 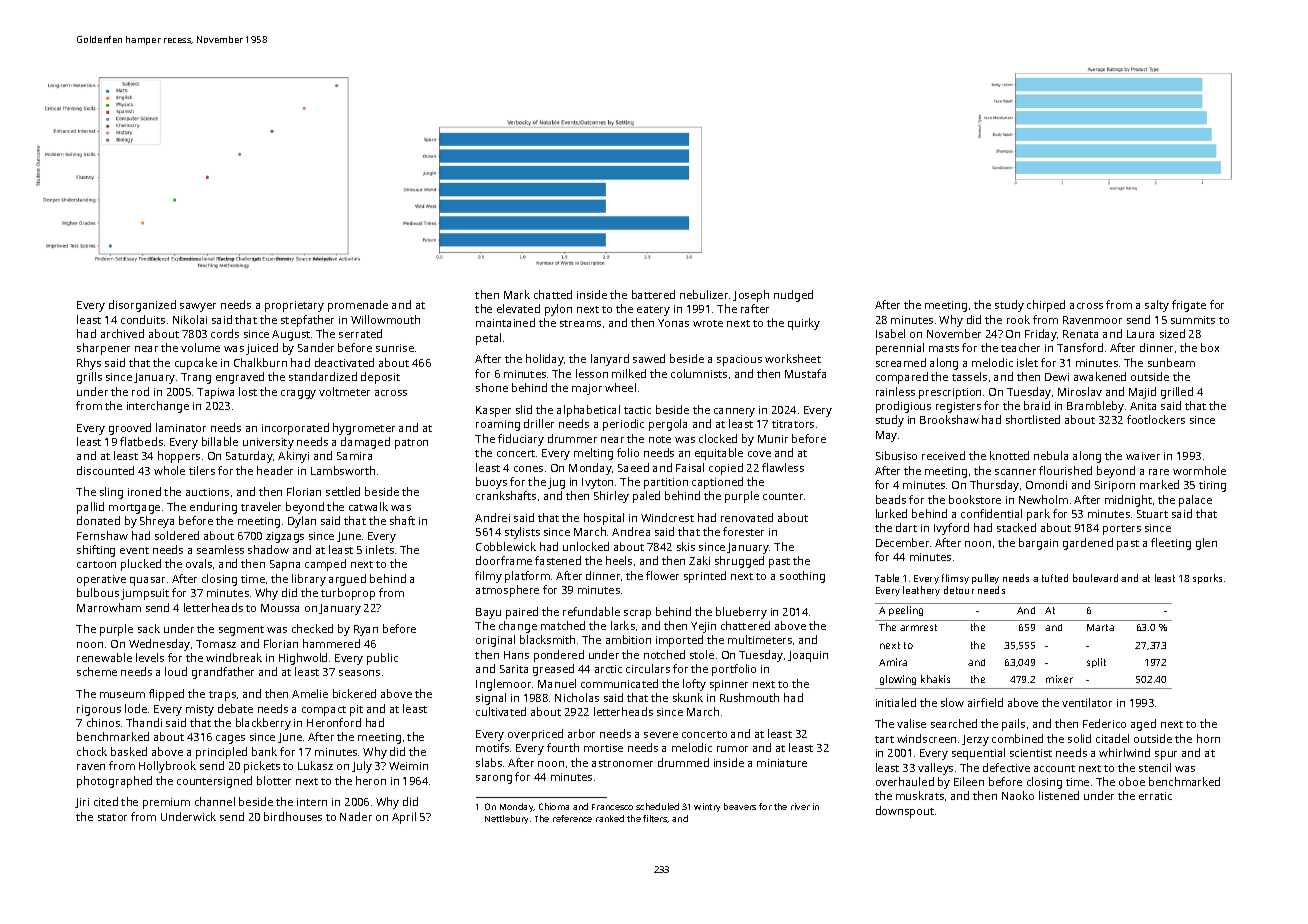 What do you see at coordinates (1046, 306) in the screenshot?
I see `chirped` at bounding box center [1046, 306].
